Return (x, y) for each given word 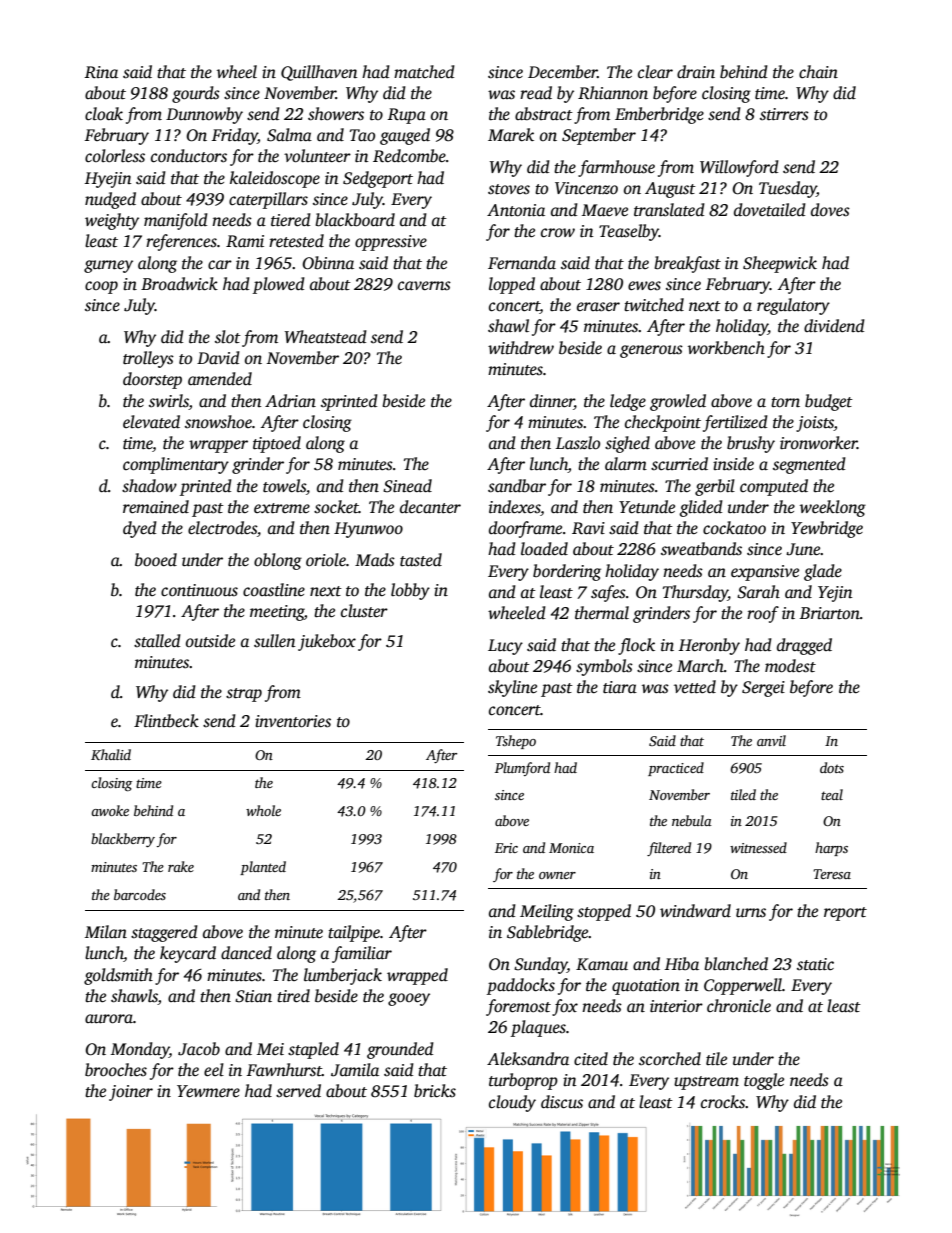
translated (669, 210)
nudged (110, 200)
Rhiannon (613, 92)
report (845, 914)
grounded (400, 1050)
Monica (571, 848)
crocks (723, 1102)
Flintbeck (166, 721)
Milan (106, 932)
